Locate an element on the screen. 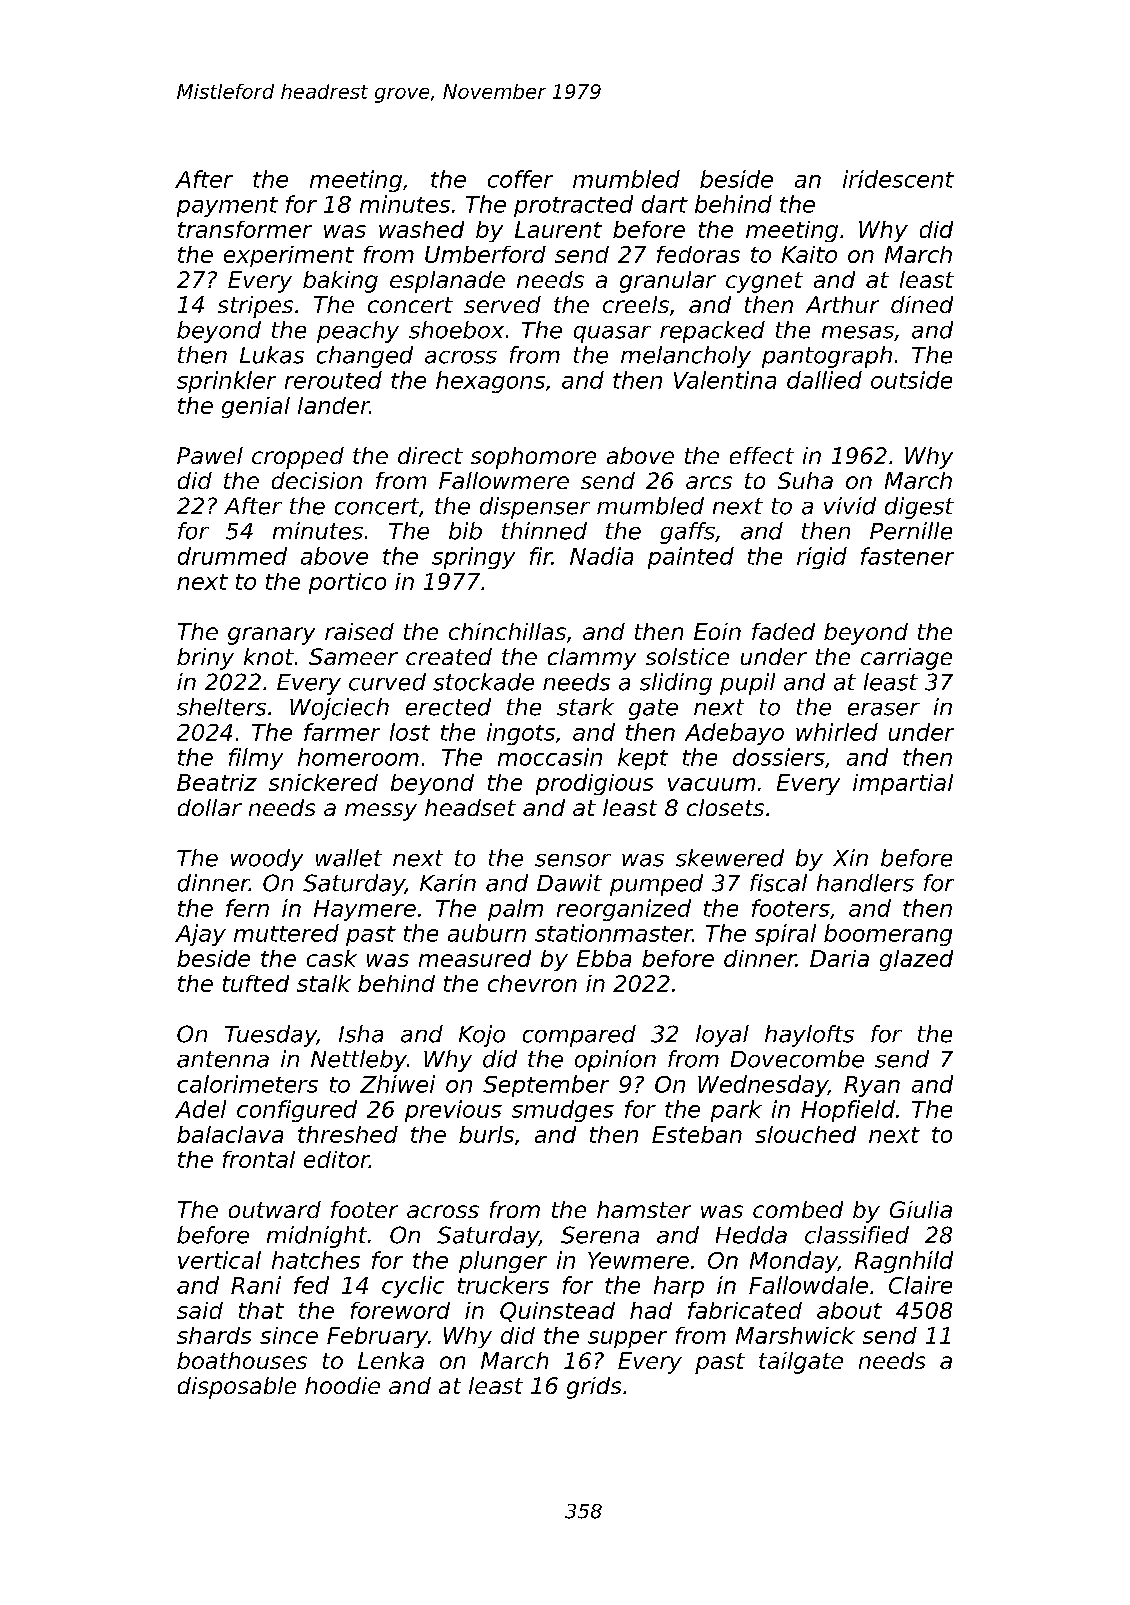 The width and height of the screenshot is (1130, 1605). measured is located at coordinates (475, 958).
